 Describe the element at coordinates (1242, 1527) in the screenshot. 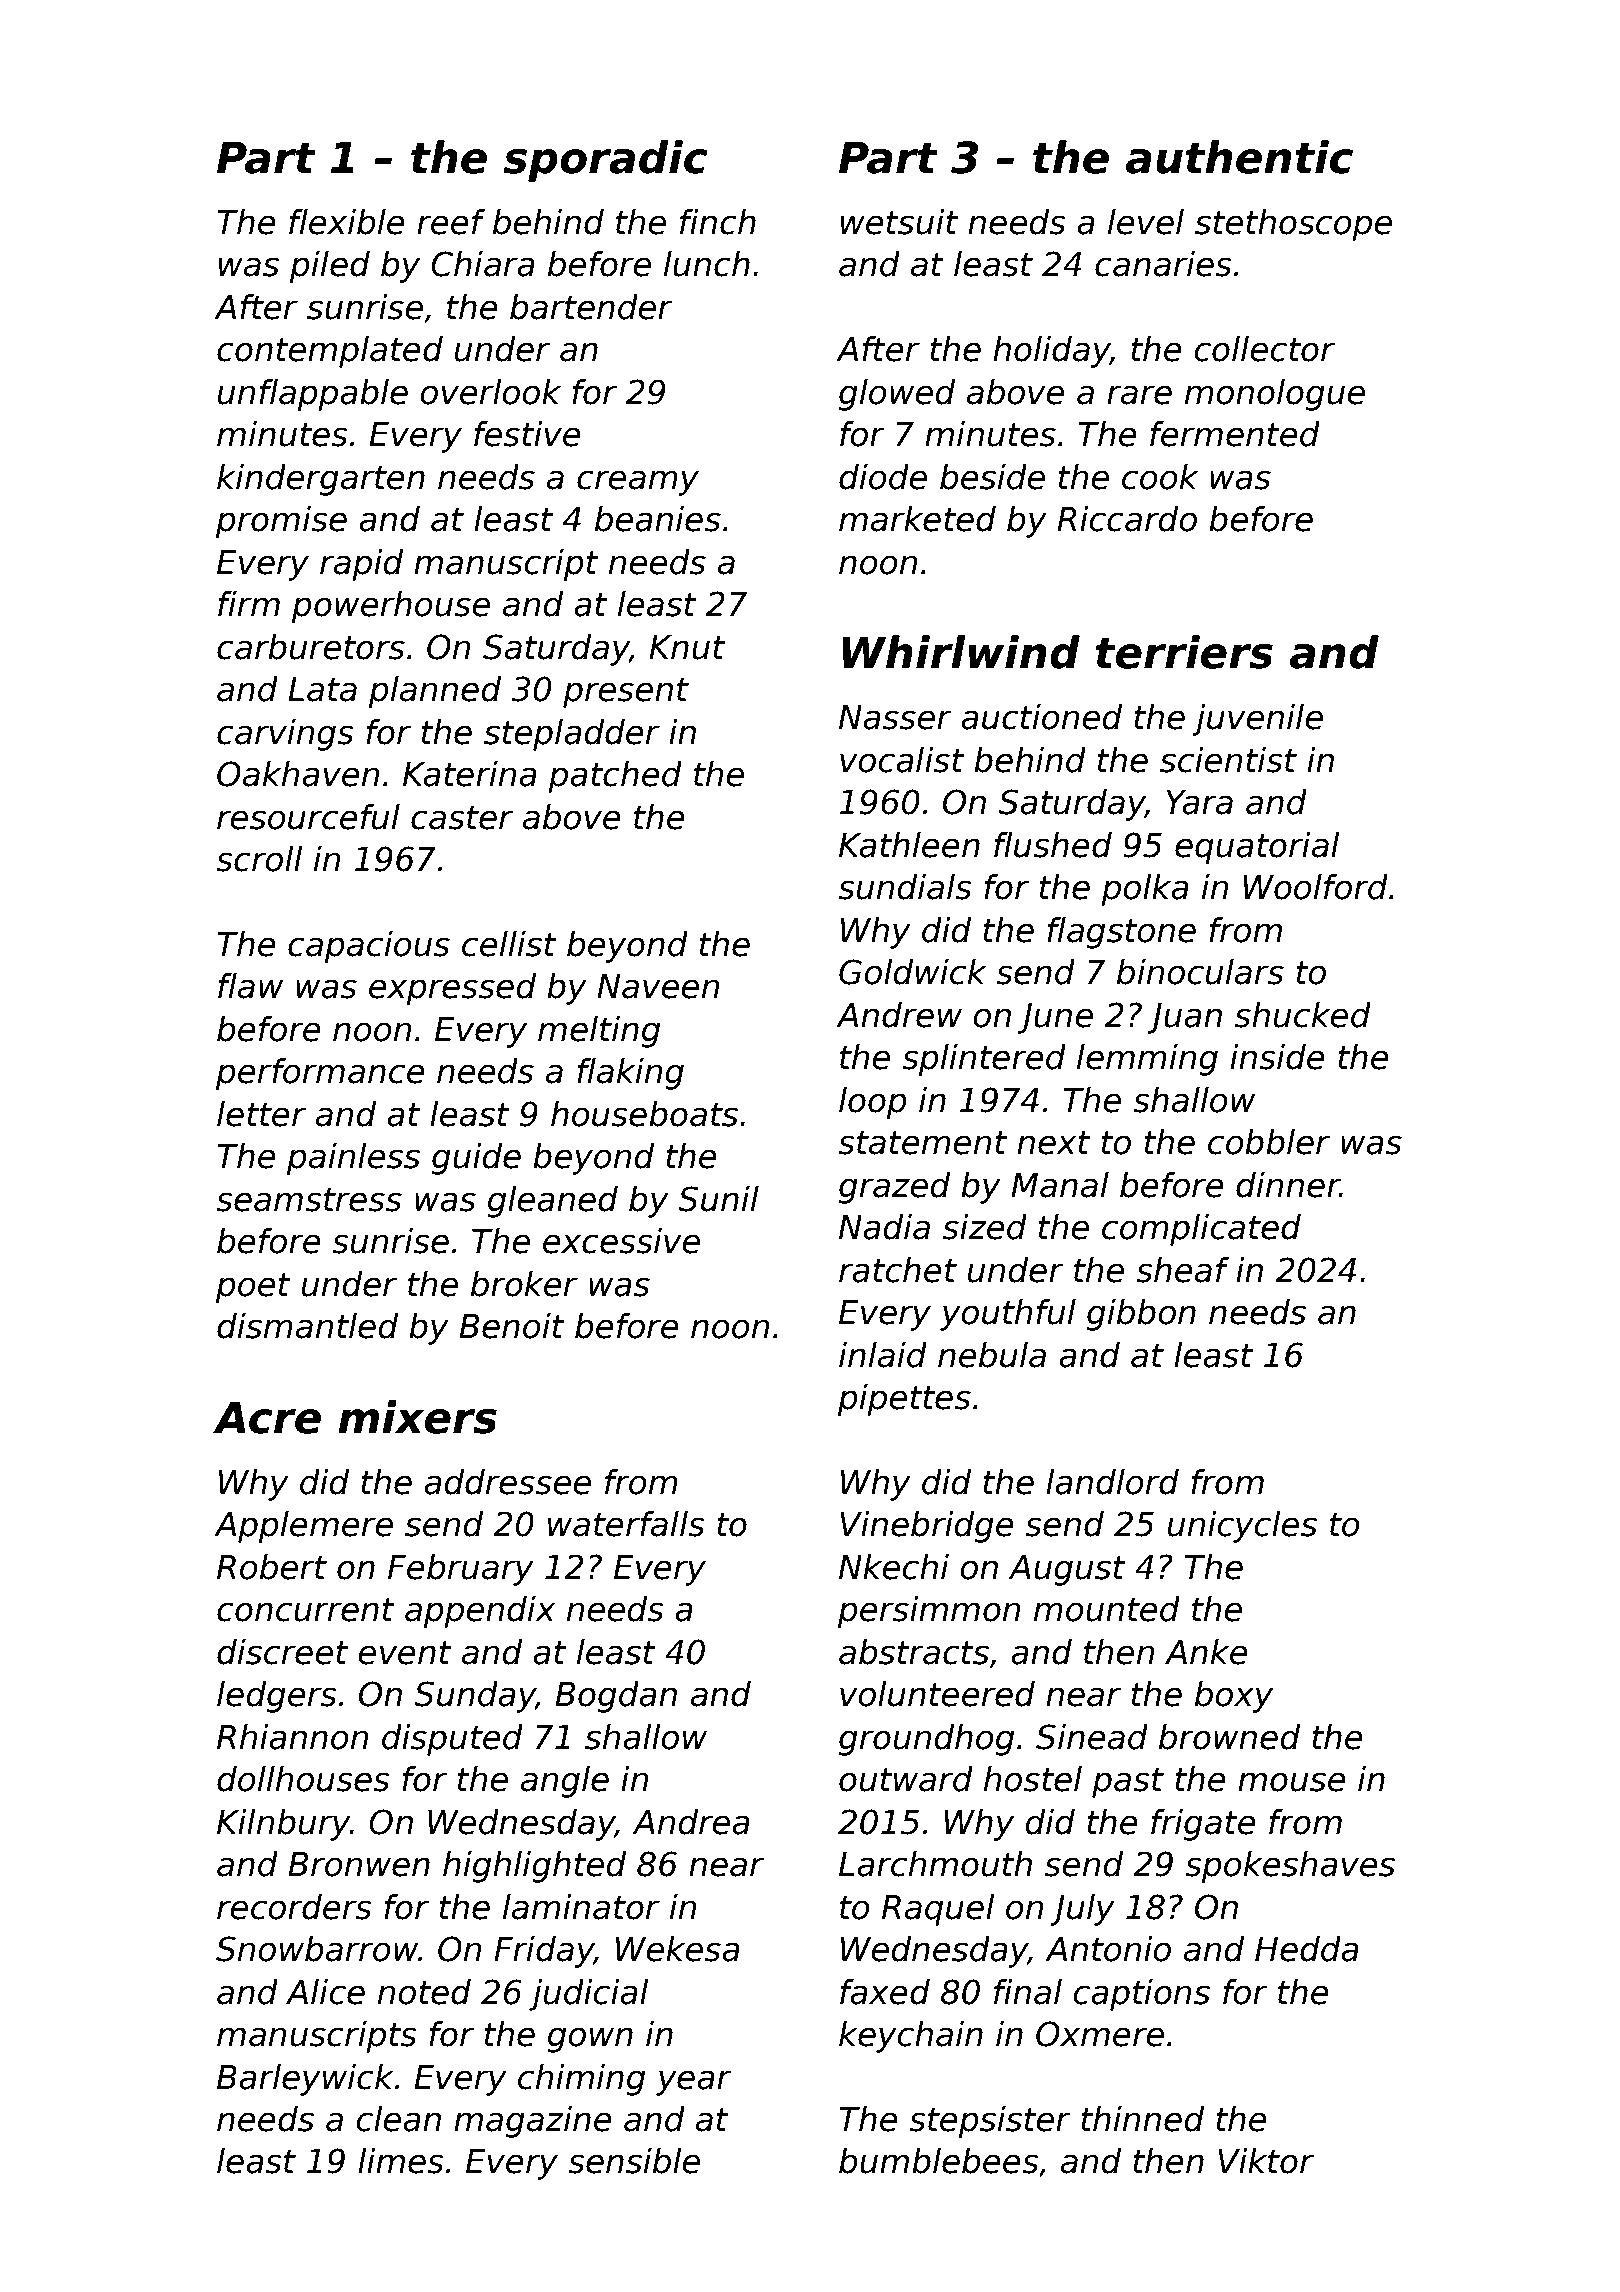

I see `unicycles` at that location.
